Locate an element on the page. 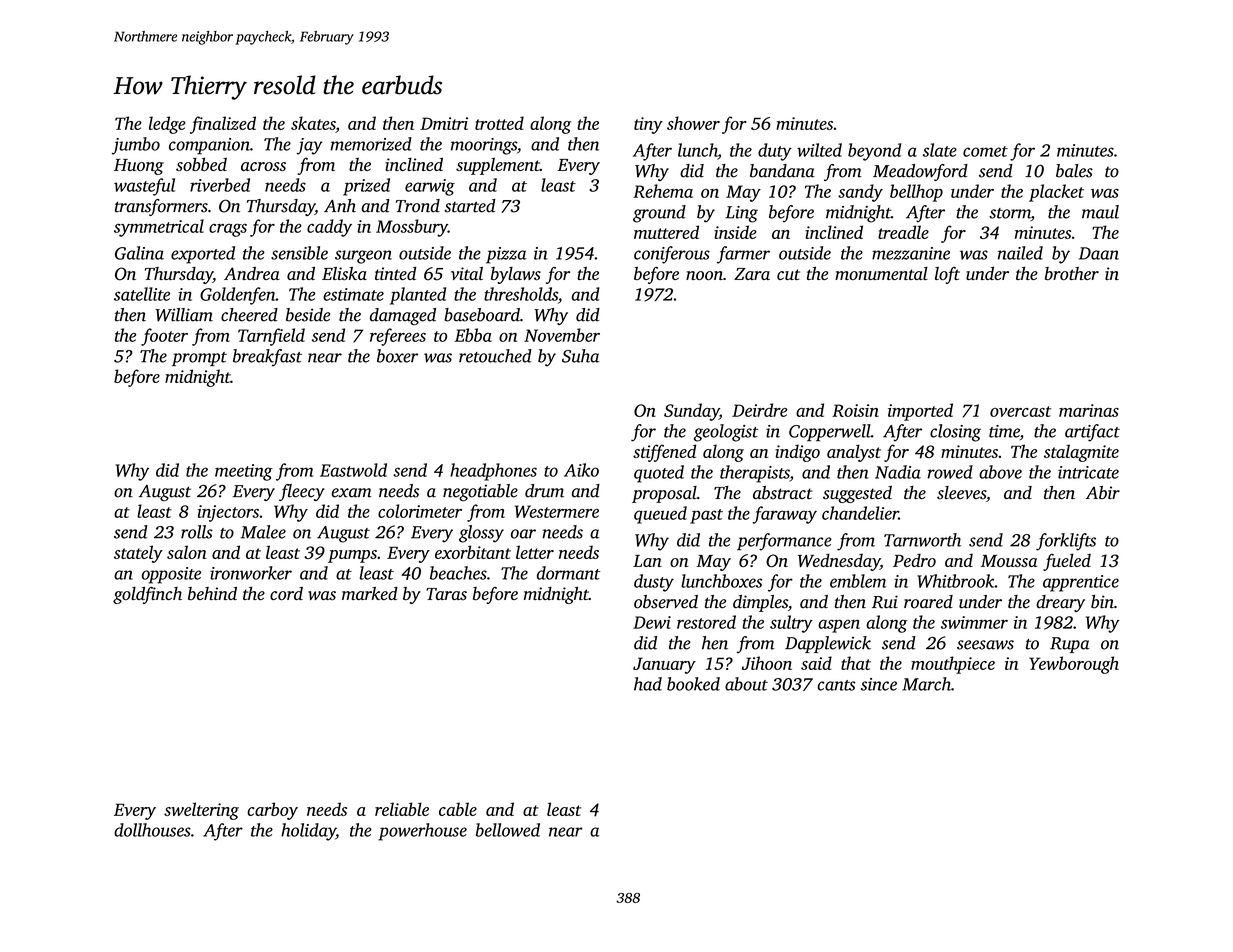 The height and width of the page is (952, 1233). January is located at coordinates (664, 665).
